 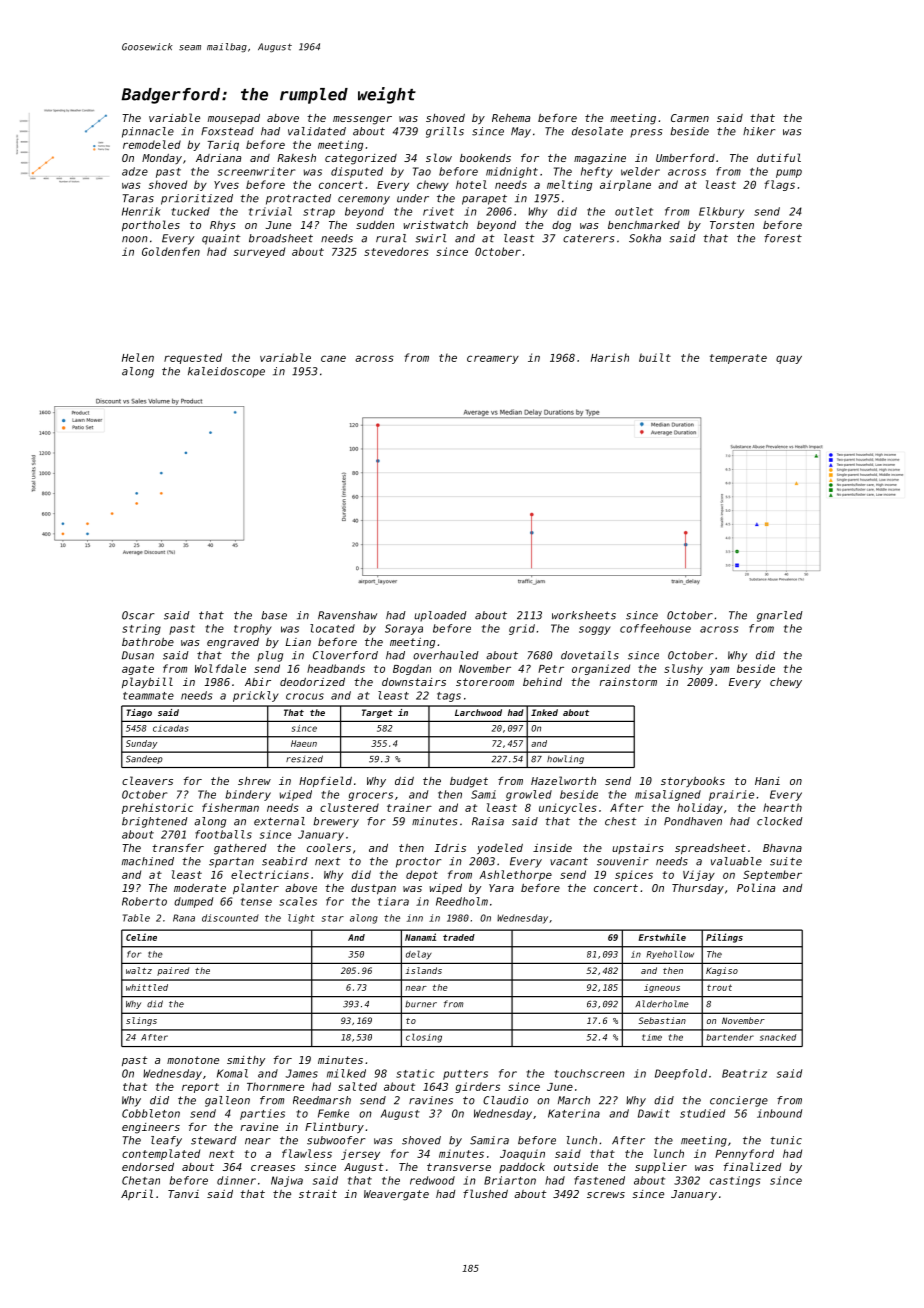 I want to click on bindery, so click(x=248, y=795).
